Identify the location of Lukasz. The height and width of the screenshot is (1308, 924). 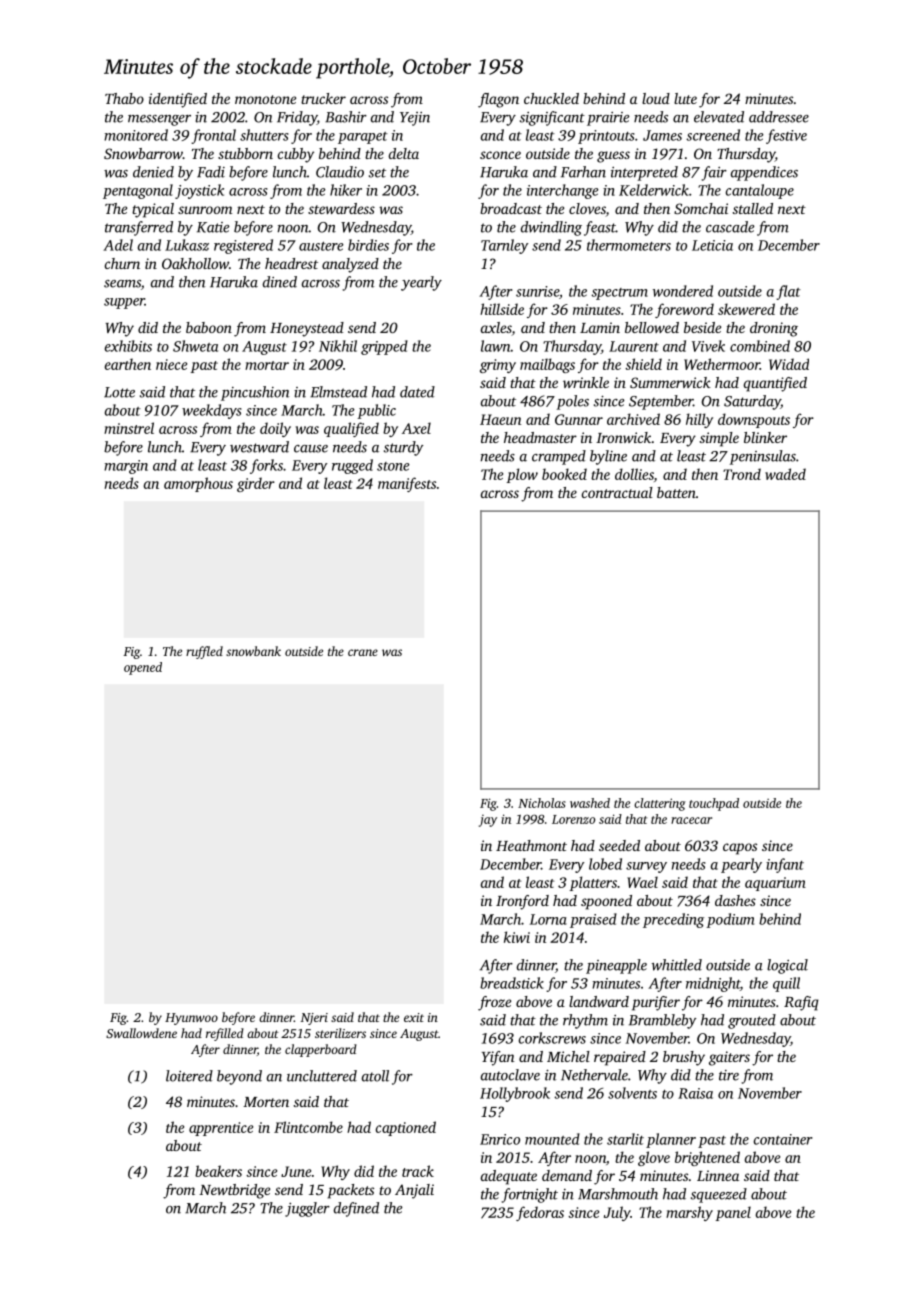
(187, 245).
